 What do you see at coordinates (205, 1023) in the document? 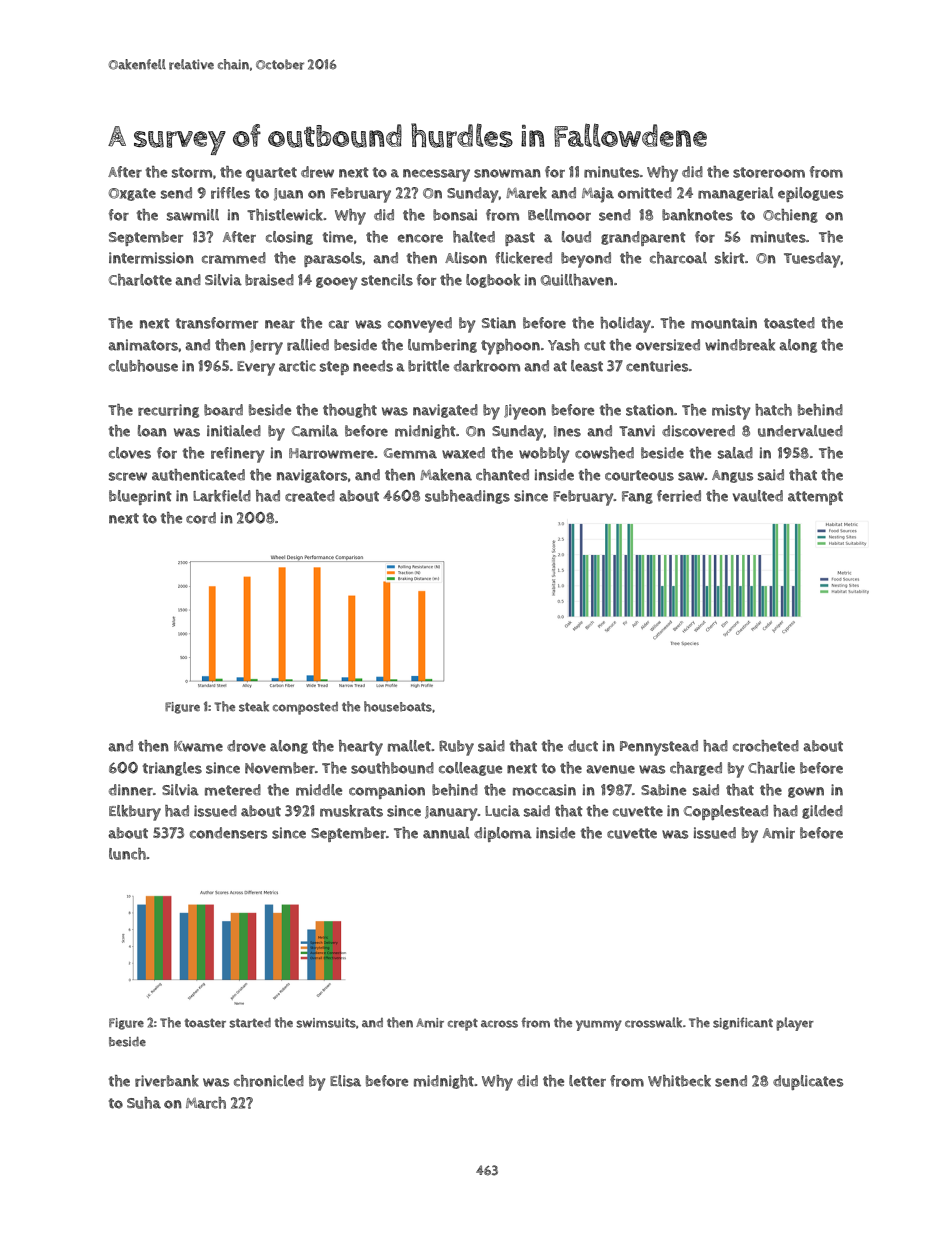
I see `toaster` at bounding box center [205, 1023].
